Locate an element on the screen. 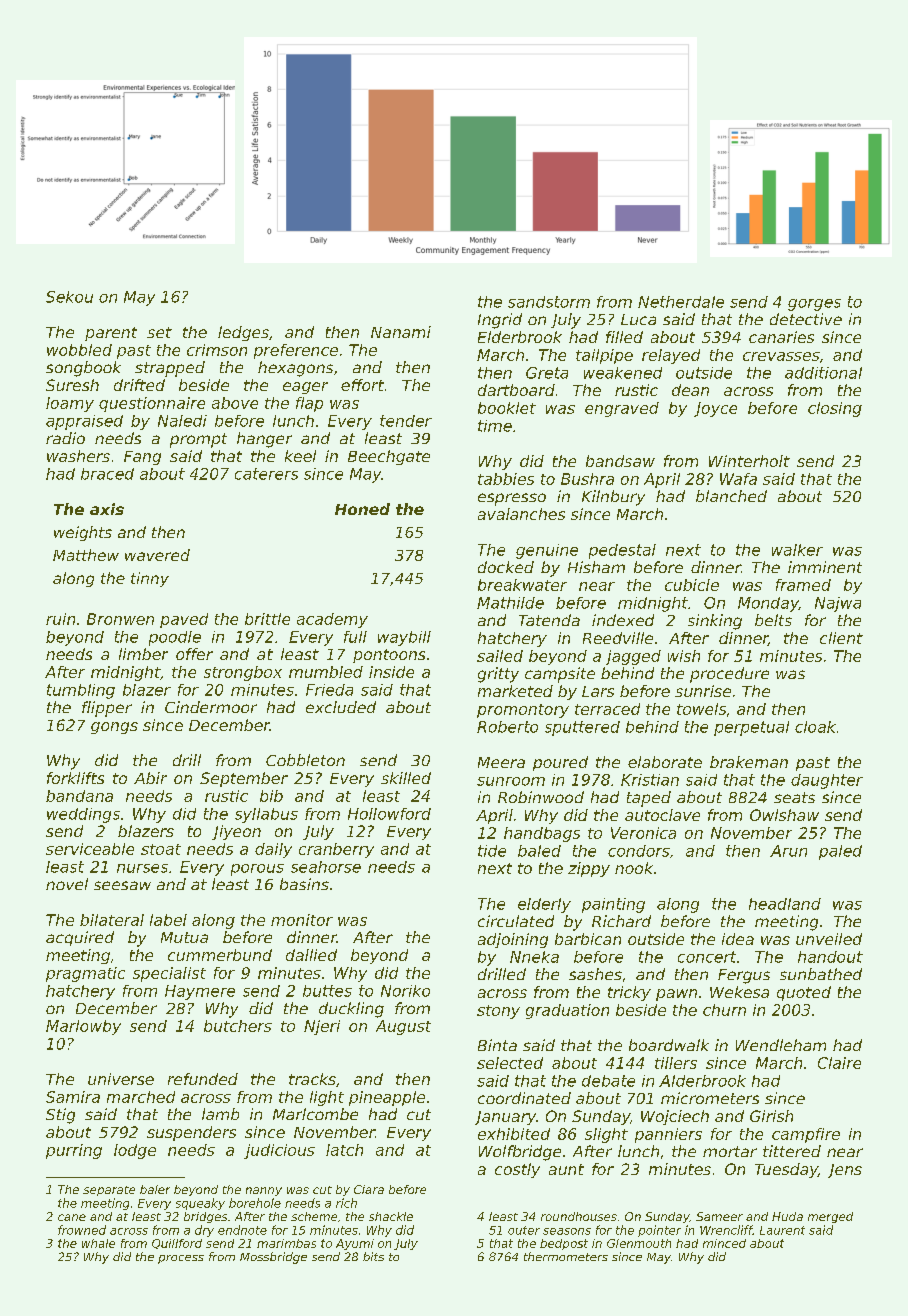 Image resolution: width=908 pixels, height=1316 pixels. sandstorm is located at coordinates (549, 302).
